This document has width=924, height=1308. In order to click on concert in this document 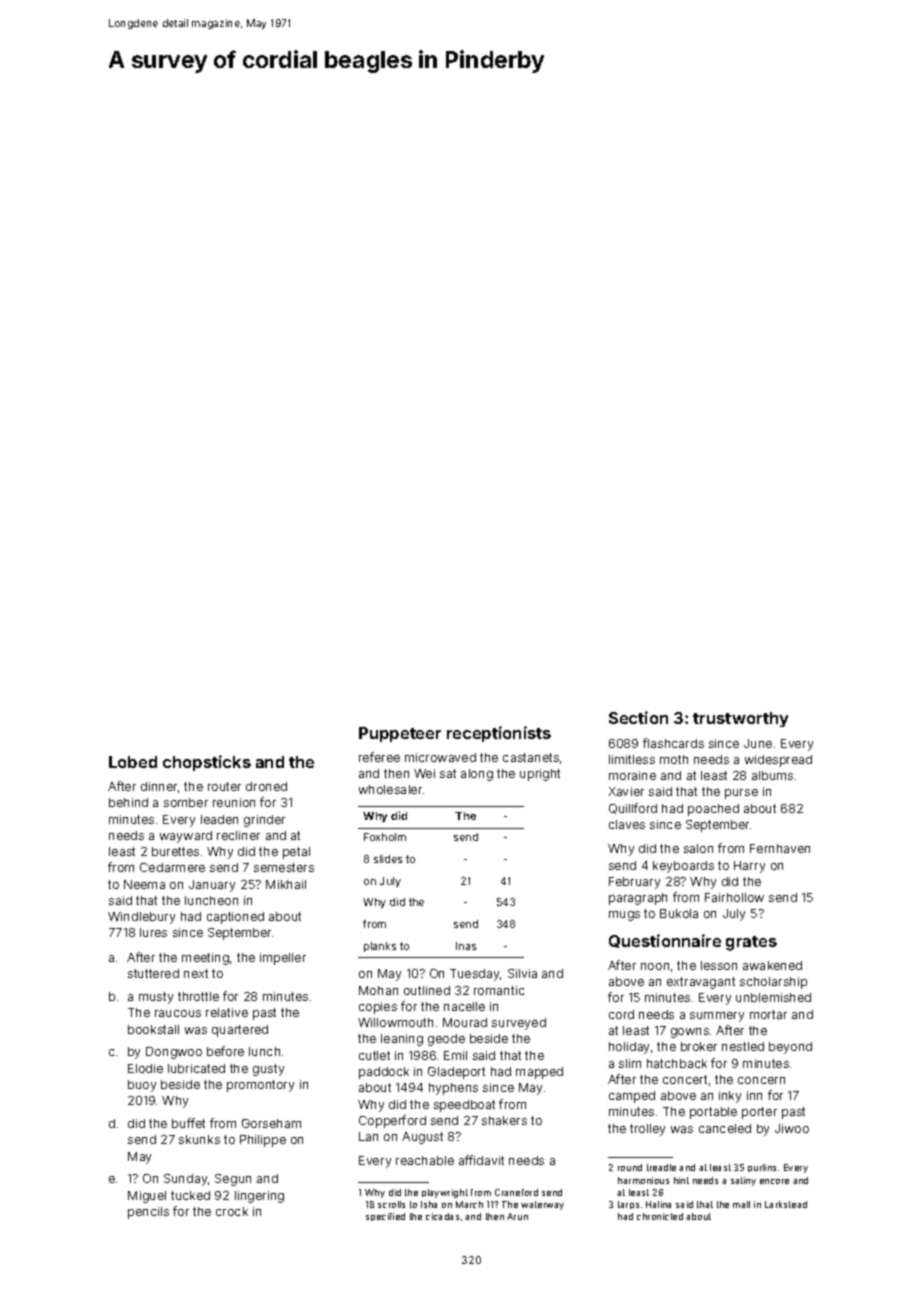, I will do `click(685, 1079)`.
